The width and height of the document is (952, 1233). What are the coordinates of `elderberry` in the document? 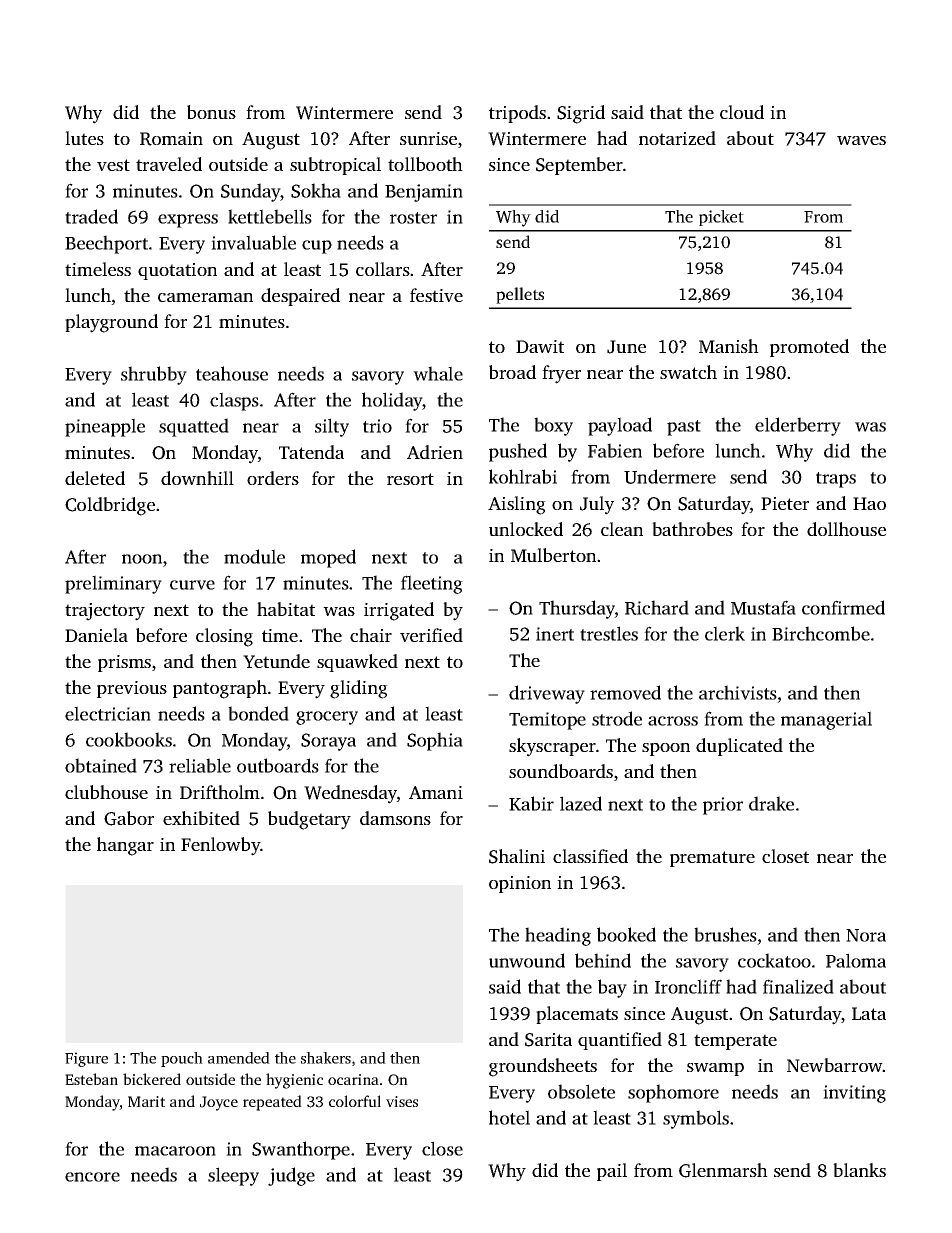 It's located at (798, 426).
